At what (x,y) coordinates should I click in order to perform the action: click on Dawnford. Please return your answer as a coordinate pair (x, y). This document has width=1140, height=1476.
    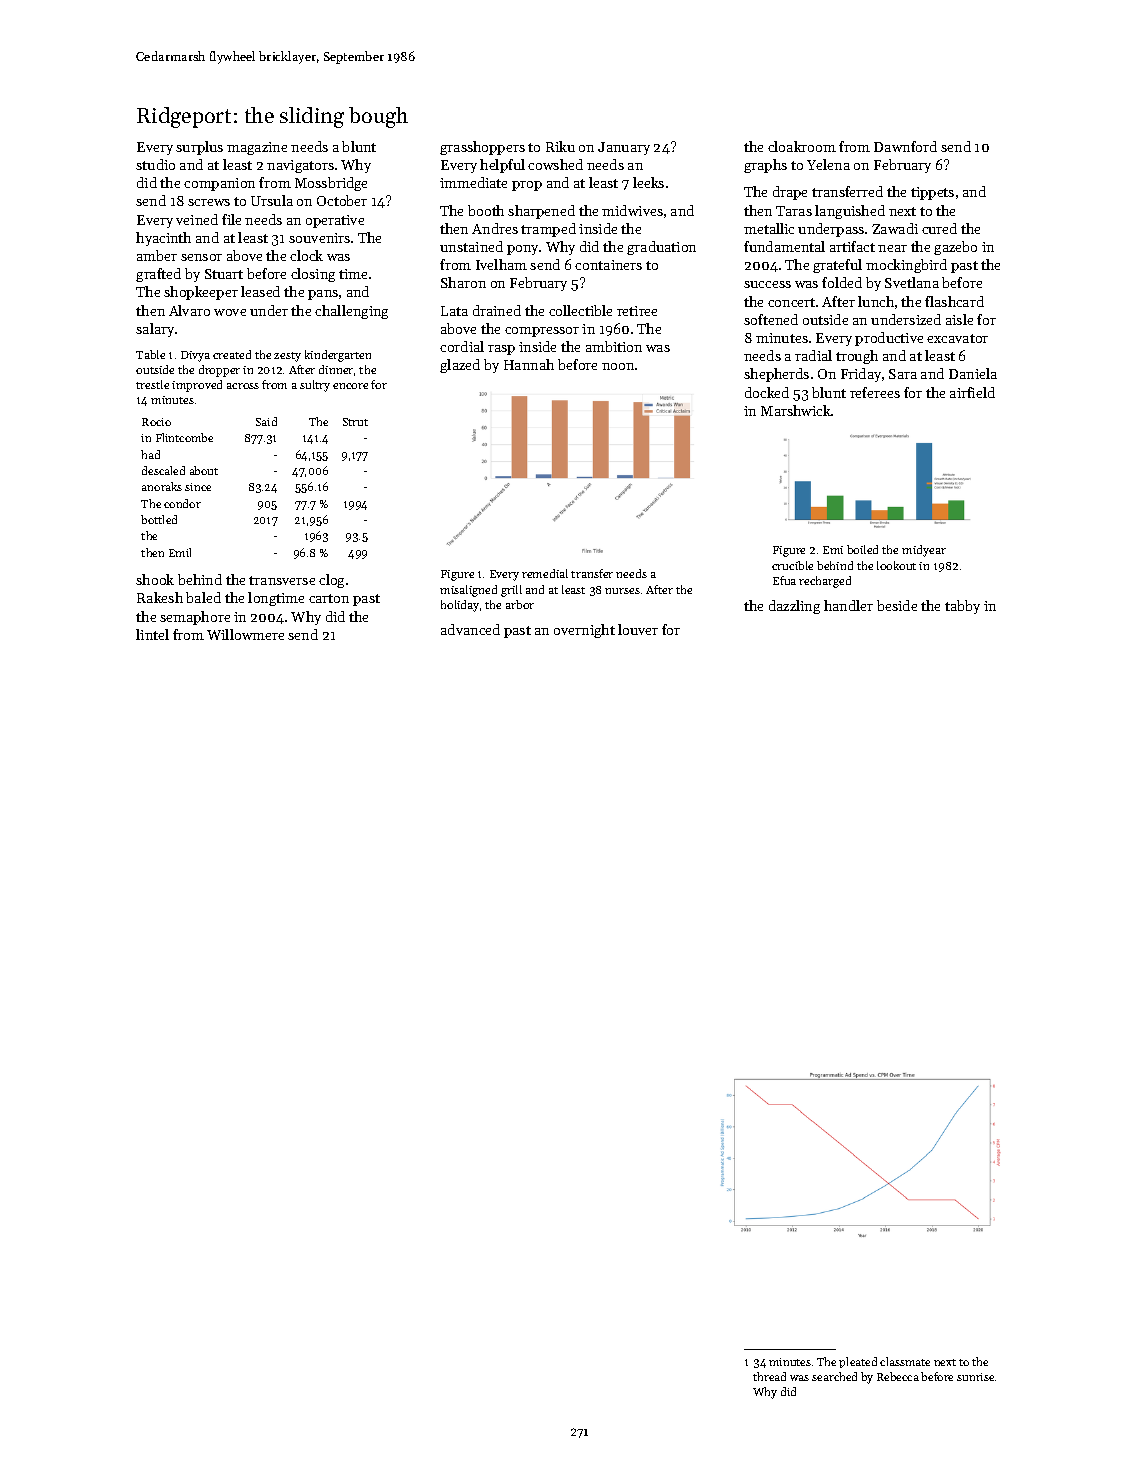
    Looking at the image, I should click on (905, 146).
